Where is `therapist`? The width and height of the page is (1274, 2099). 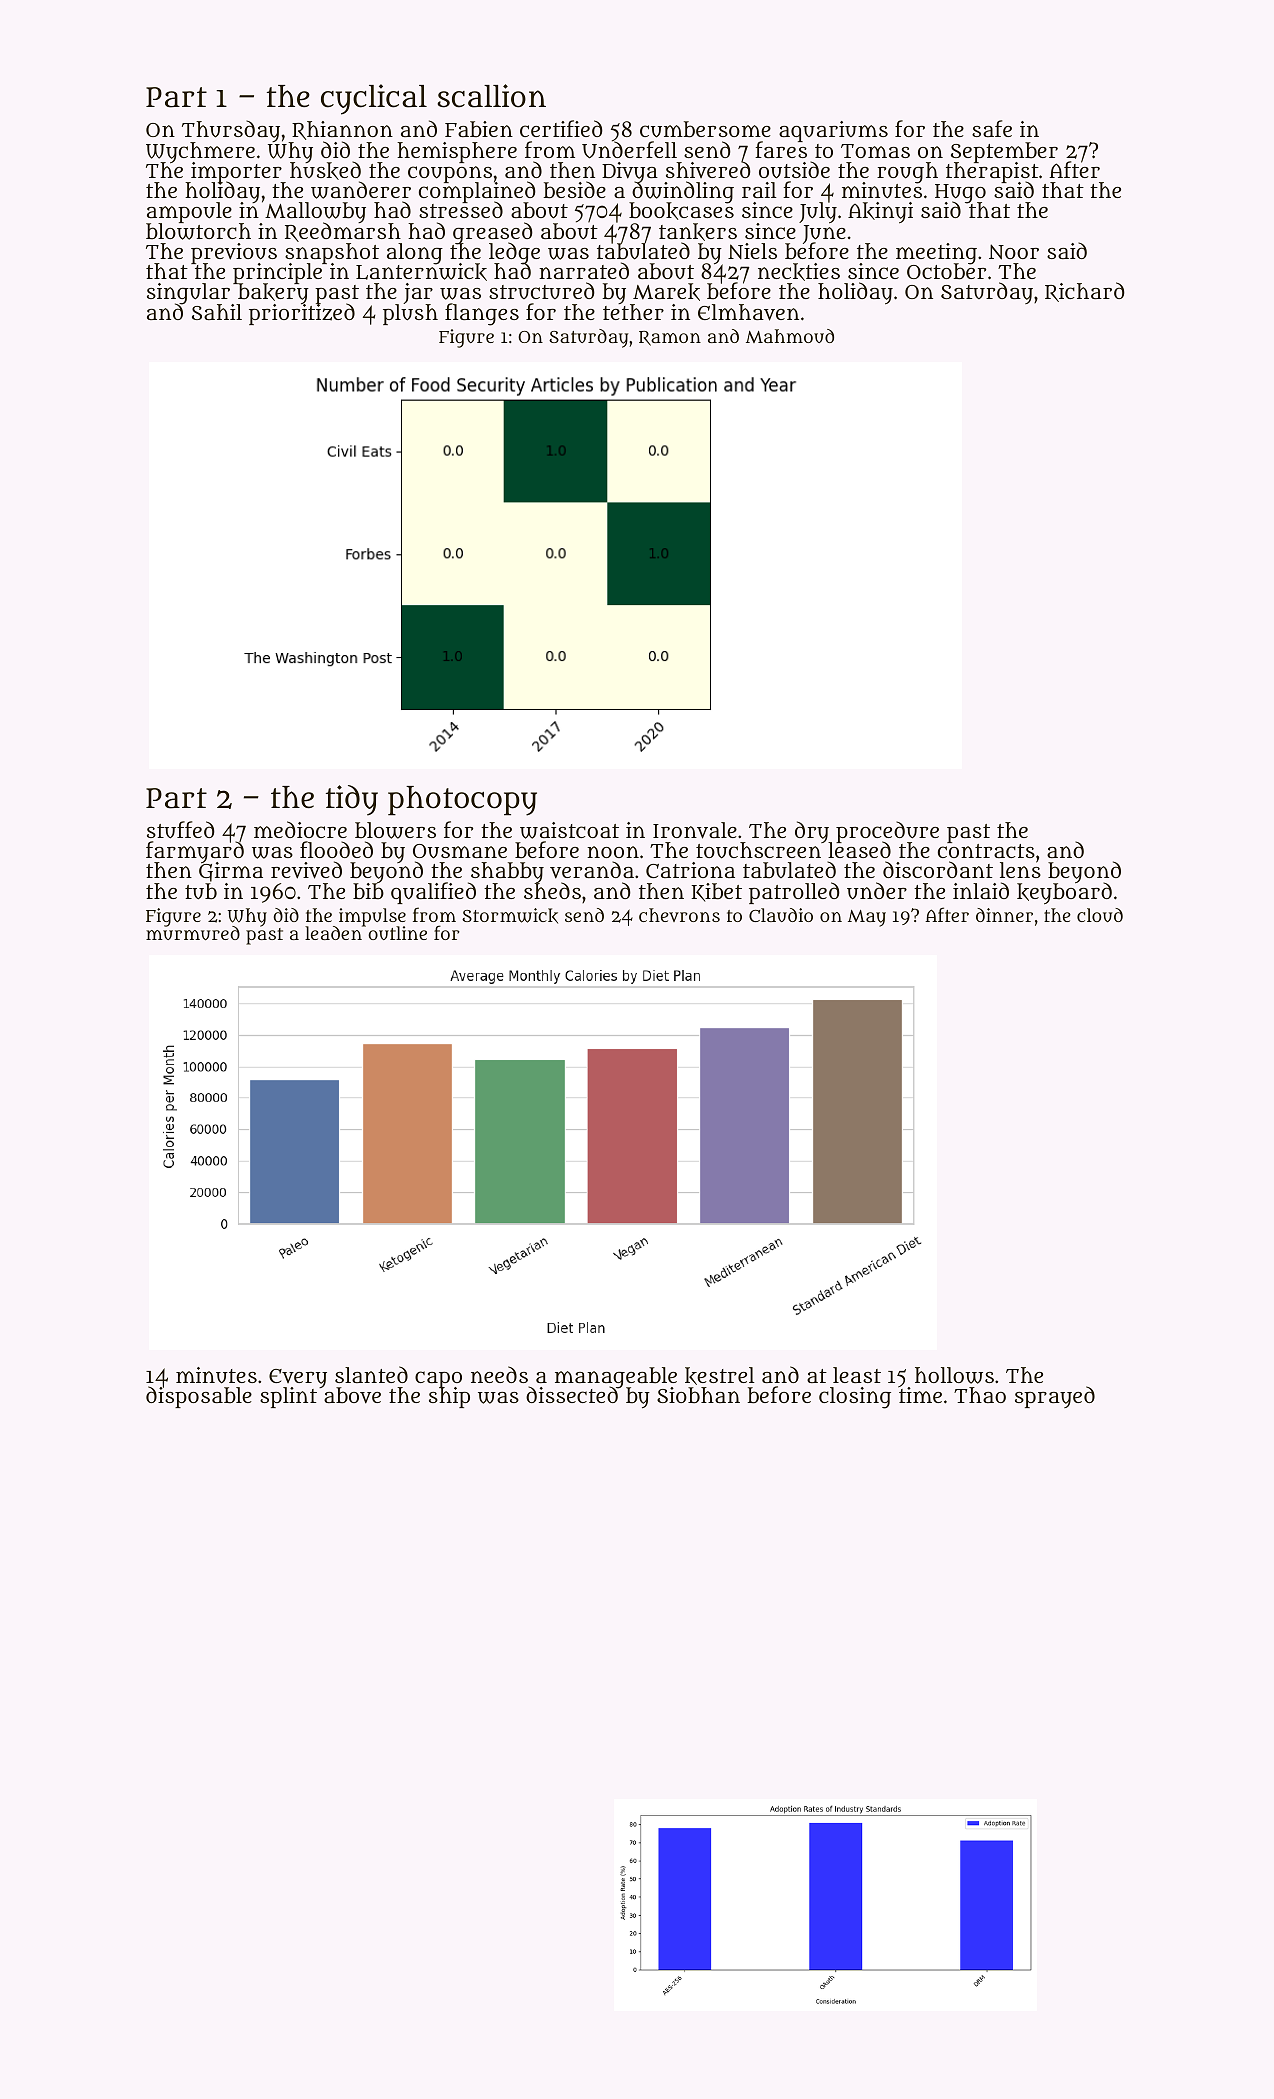 therapist is located at coordinates (992, 173).
